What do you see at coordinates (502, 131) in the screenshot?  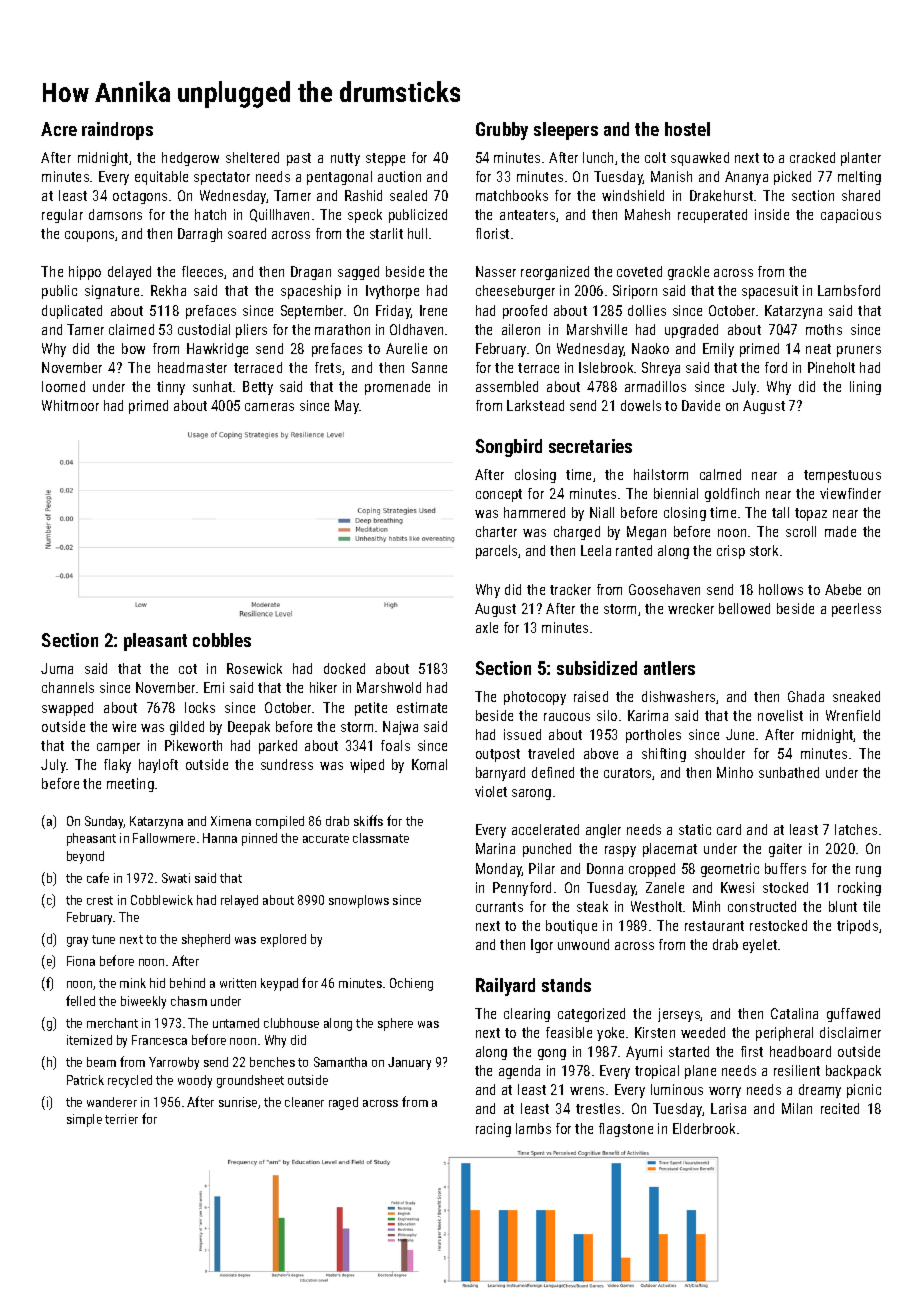 I see `Grubby` at bounding box center [502, 131].
